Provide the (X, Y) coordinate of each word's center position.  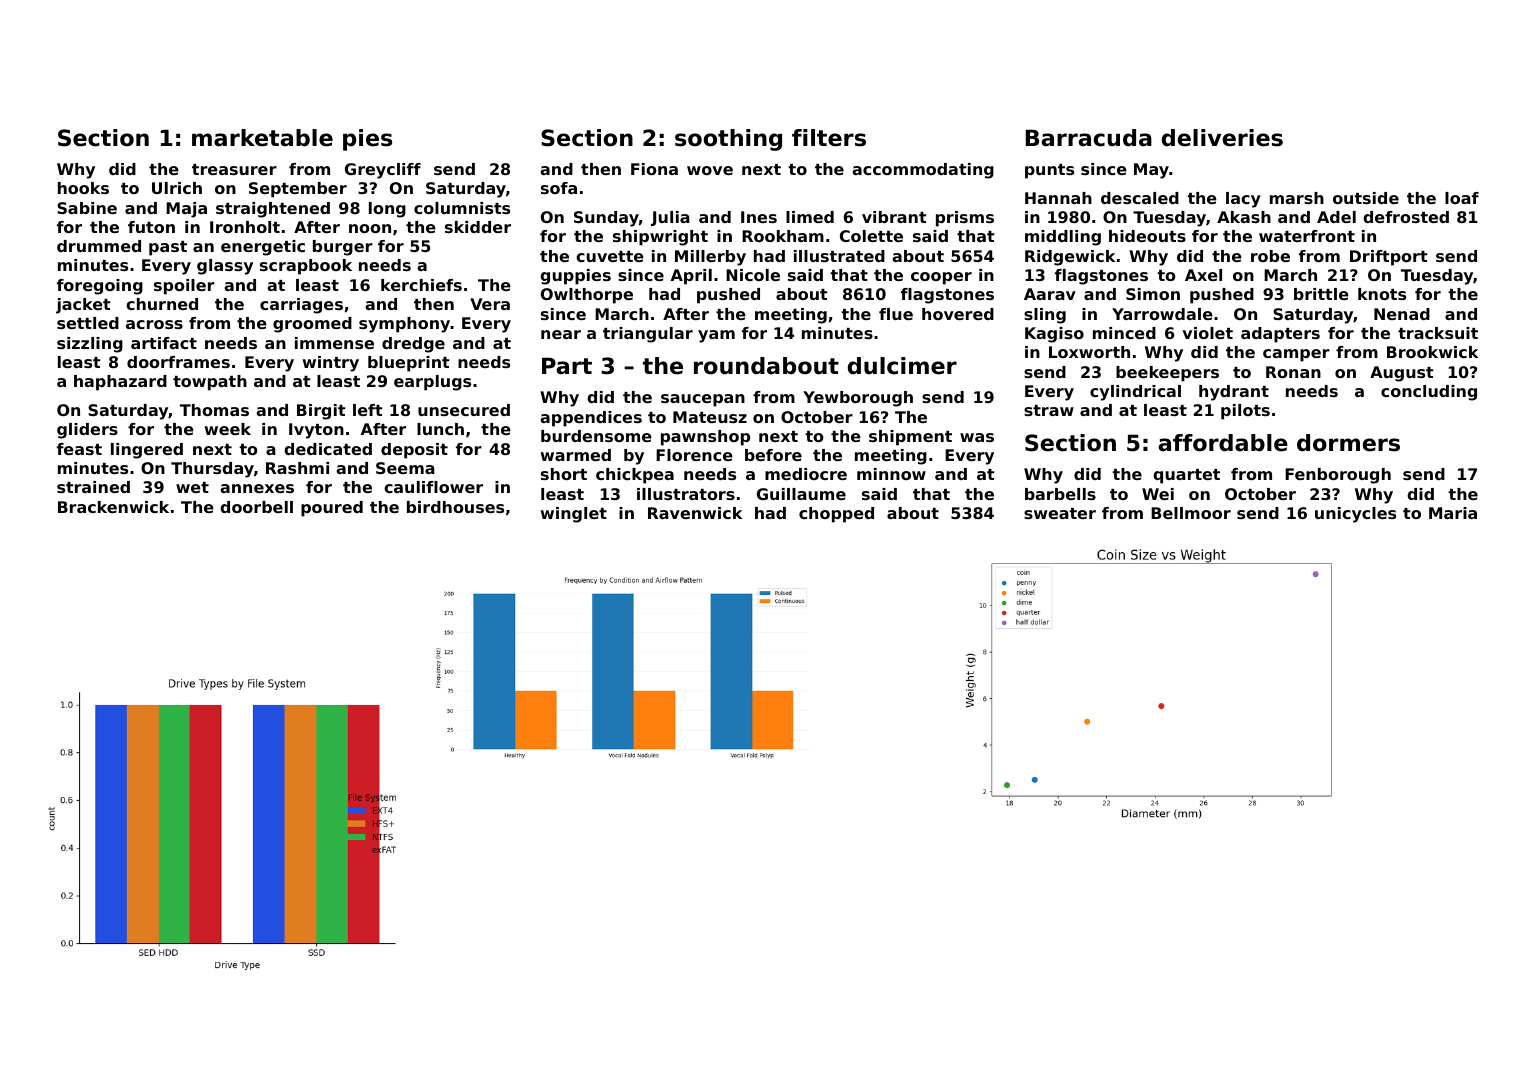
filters (829, 138)
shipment (910, 438)
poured (332, 509)
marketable (262, 138)
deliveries (1222, 138)
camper (1296, 355)
